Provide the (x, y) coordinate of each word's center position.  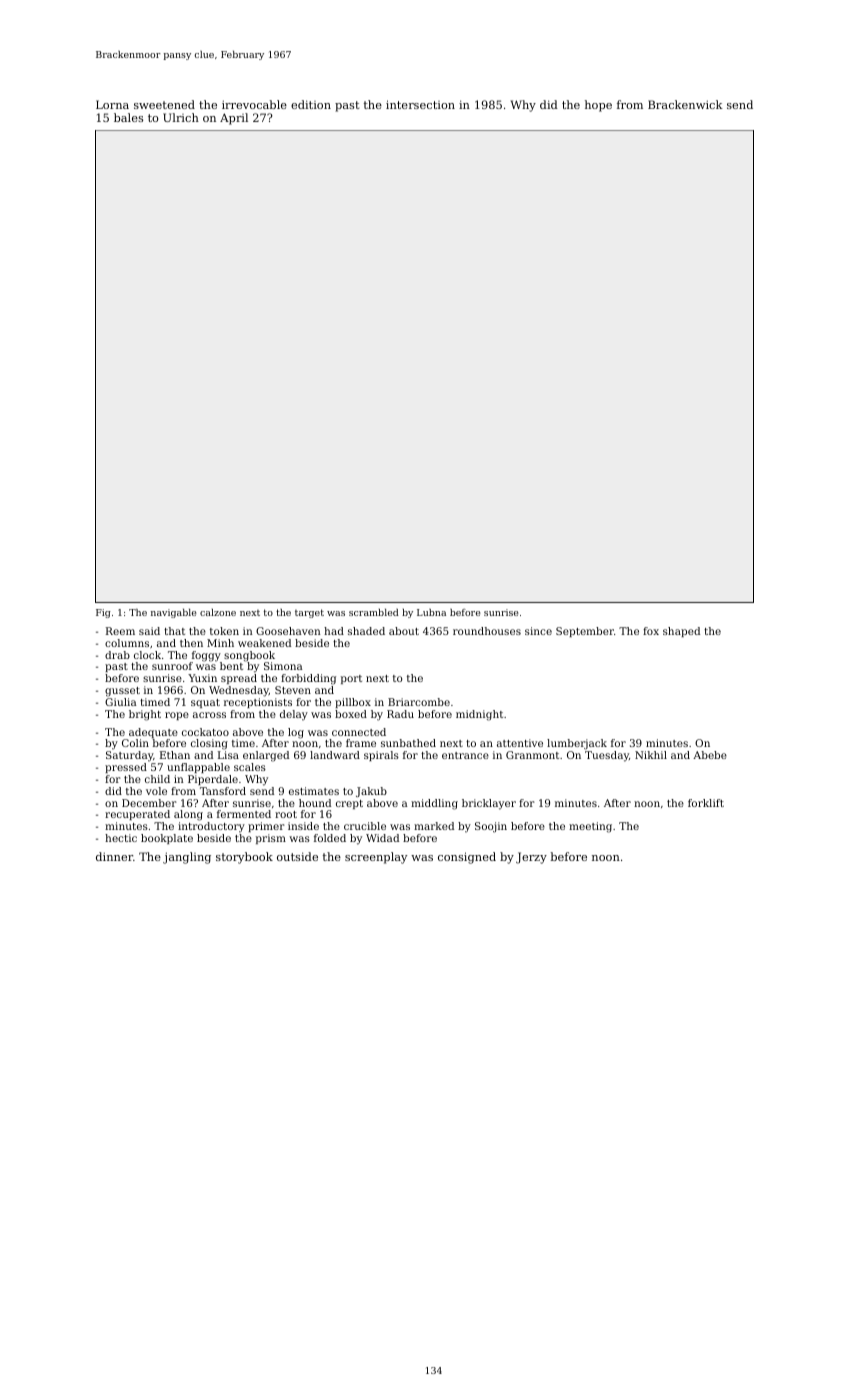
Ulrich (181, 117)
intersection (420, 104)
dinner (114, 856)
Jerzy (531, 858)
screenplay (376, 858)
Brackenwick (685, 104)
